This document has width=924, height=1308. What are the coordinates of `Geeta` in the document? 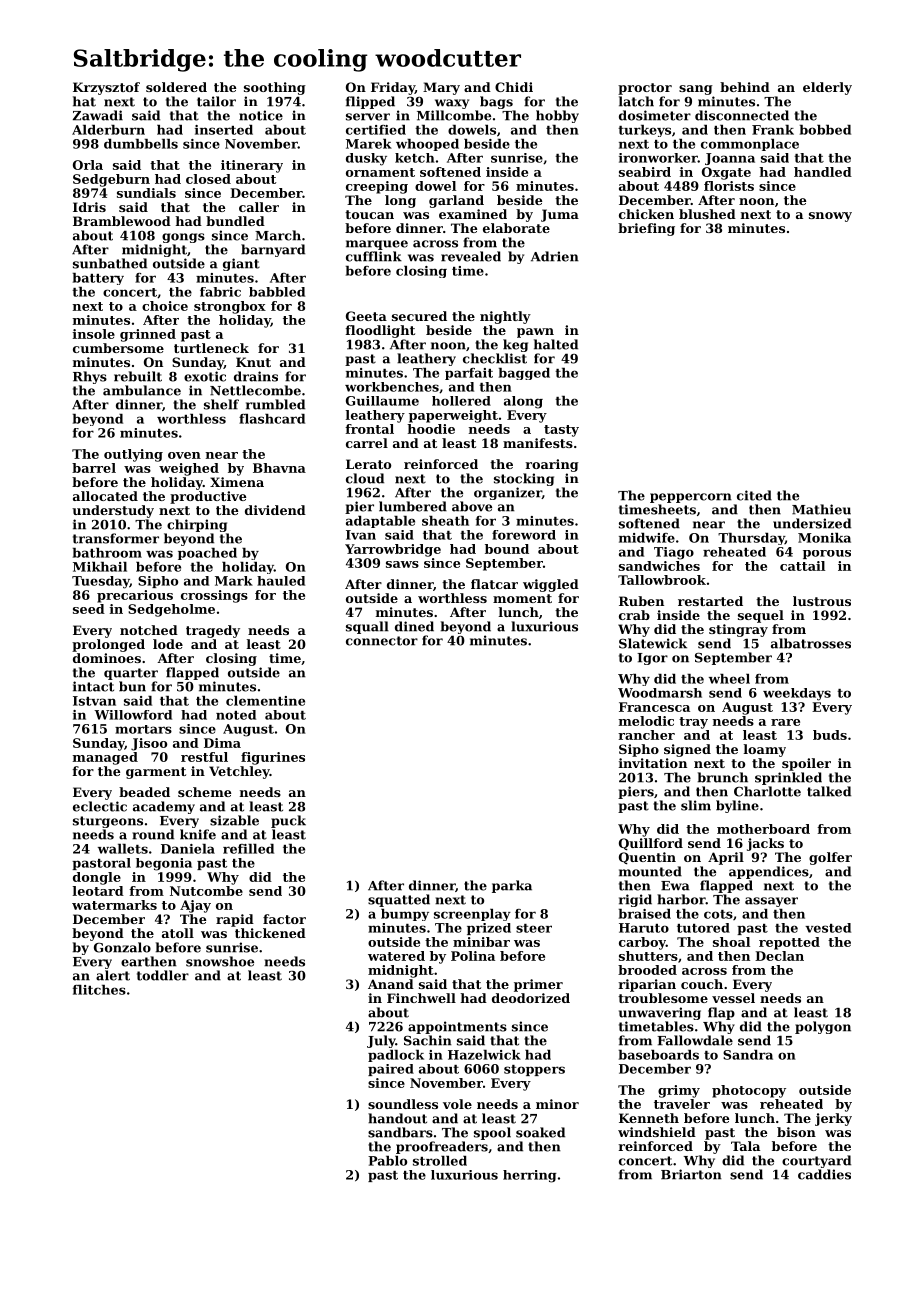 It's located at (366, 316).
